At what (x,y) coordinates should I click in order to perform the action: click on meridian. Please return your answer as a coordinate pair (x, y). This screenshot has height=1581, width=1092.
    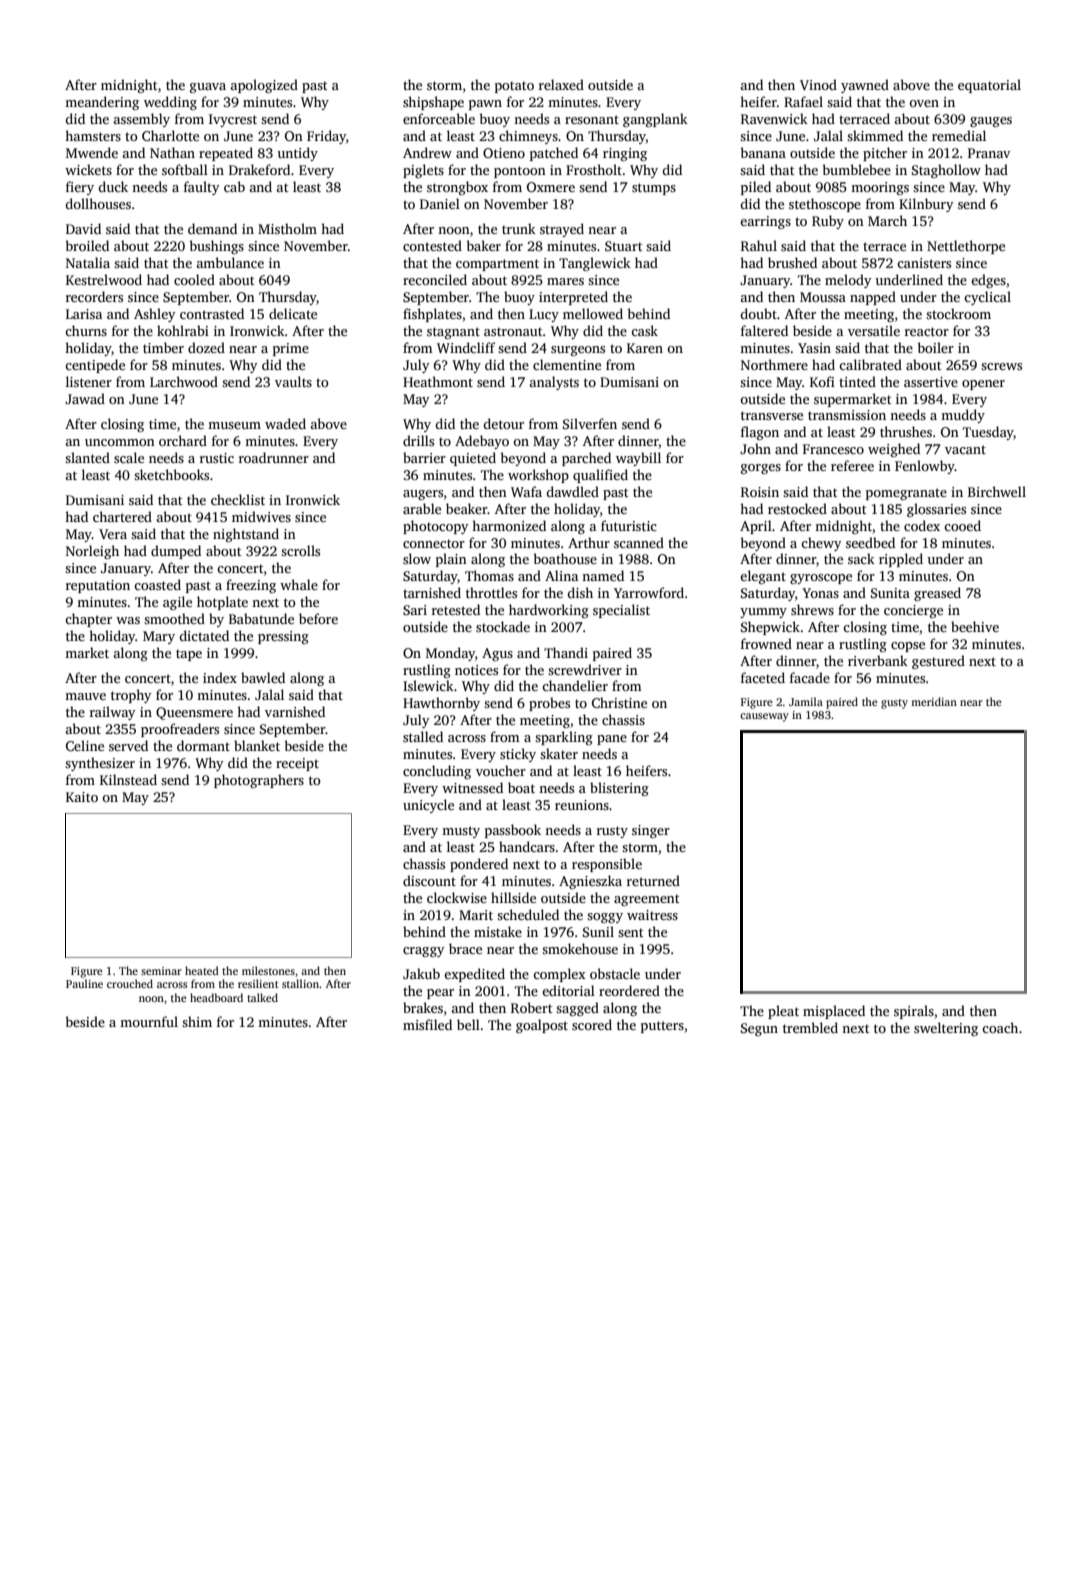
    Looking at the image, I should click on (934, 701).
